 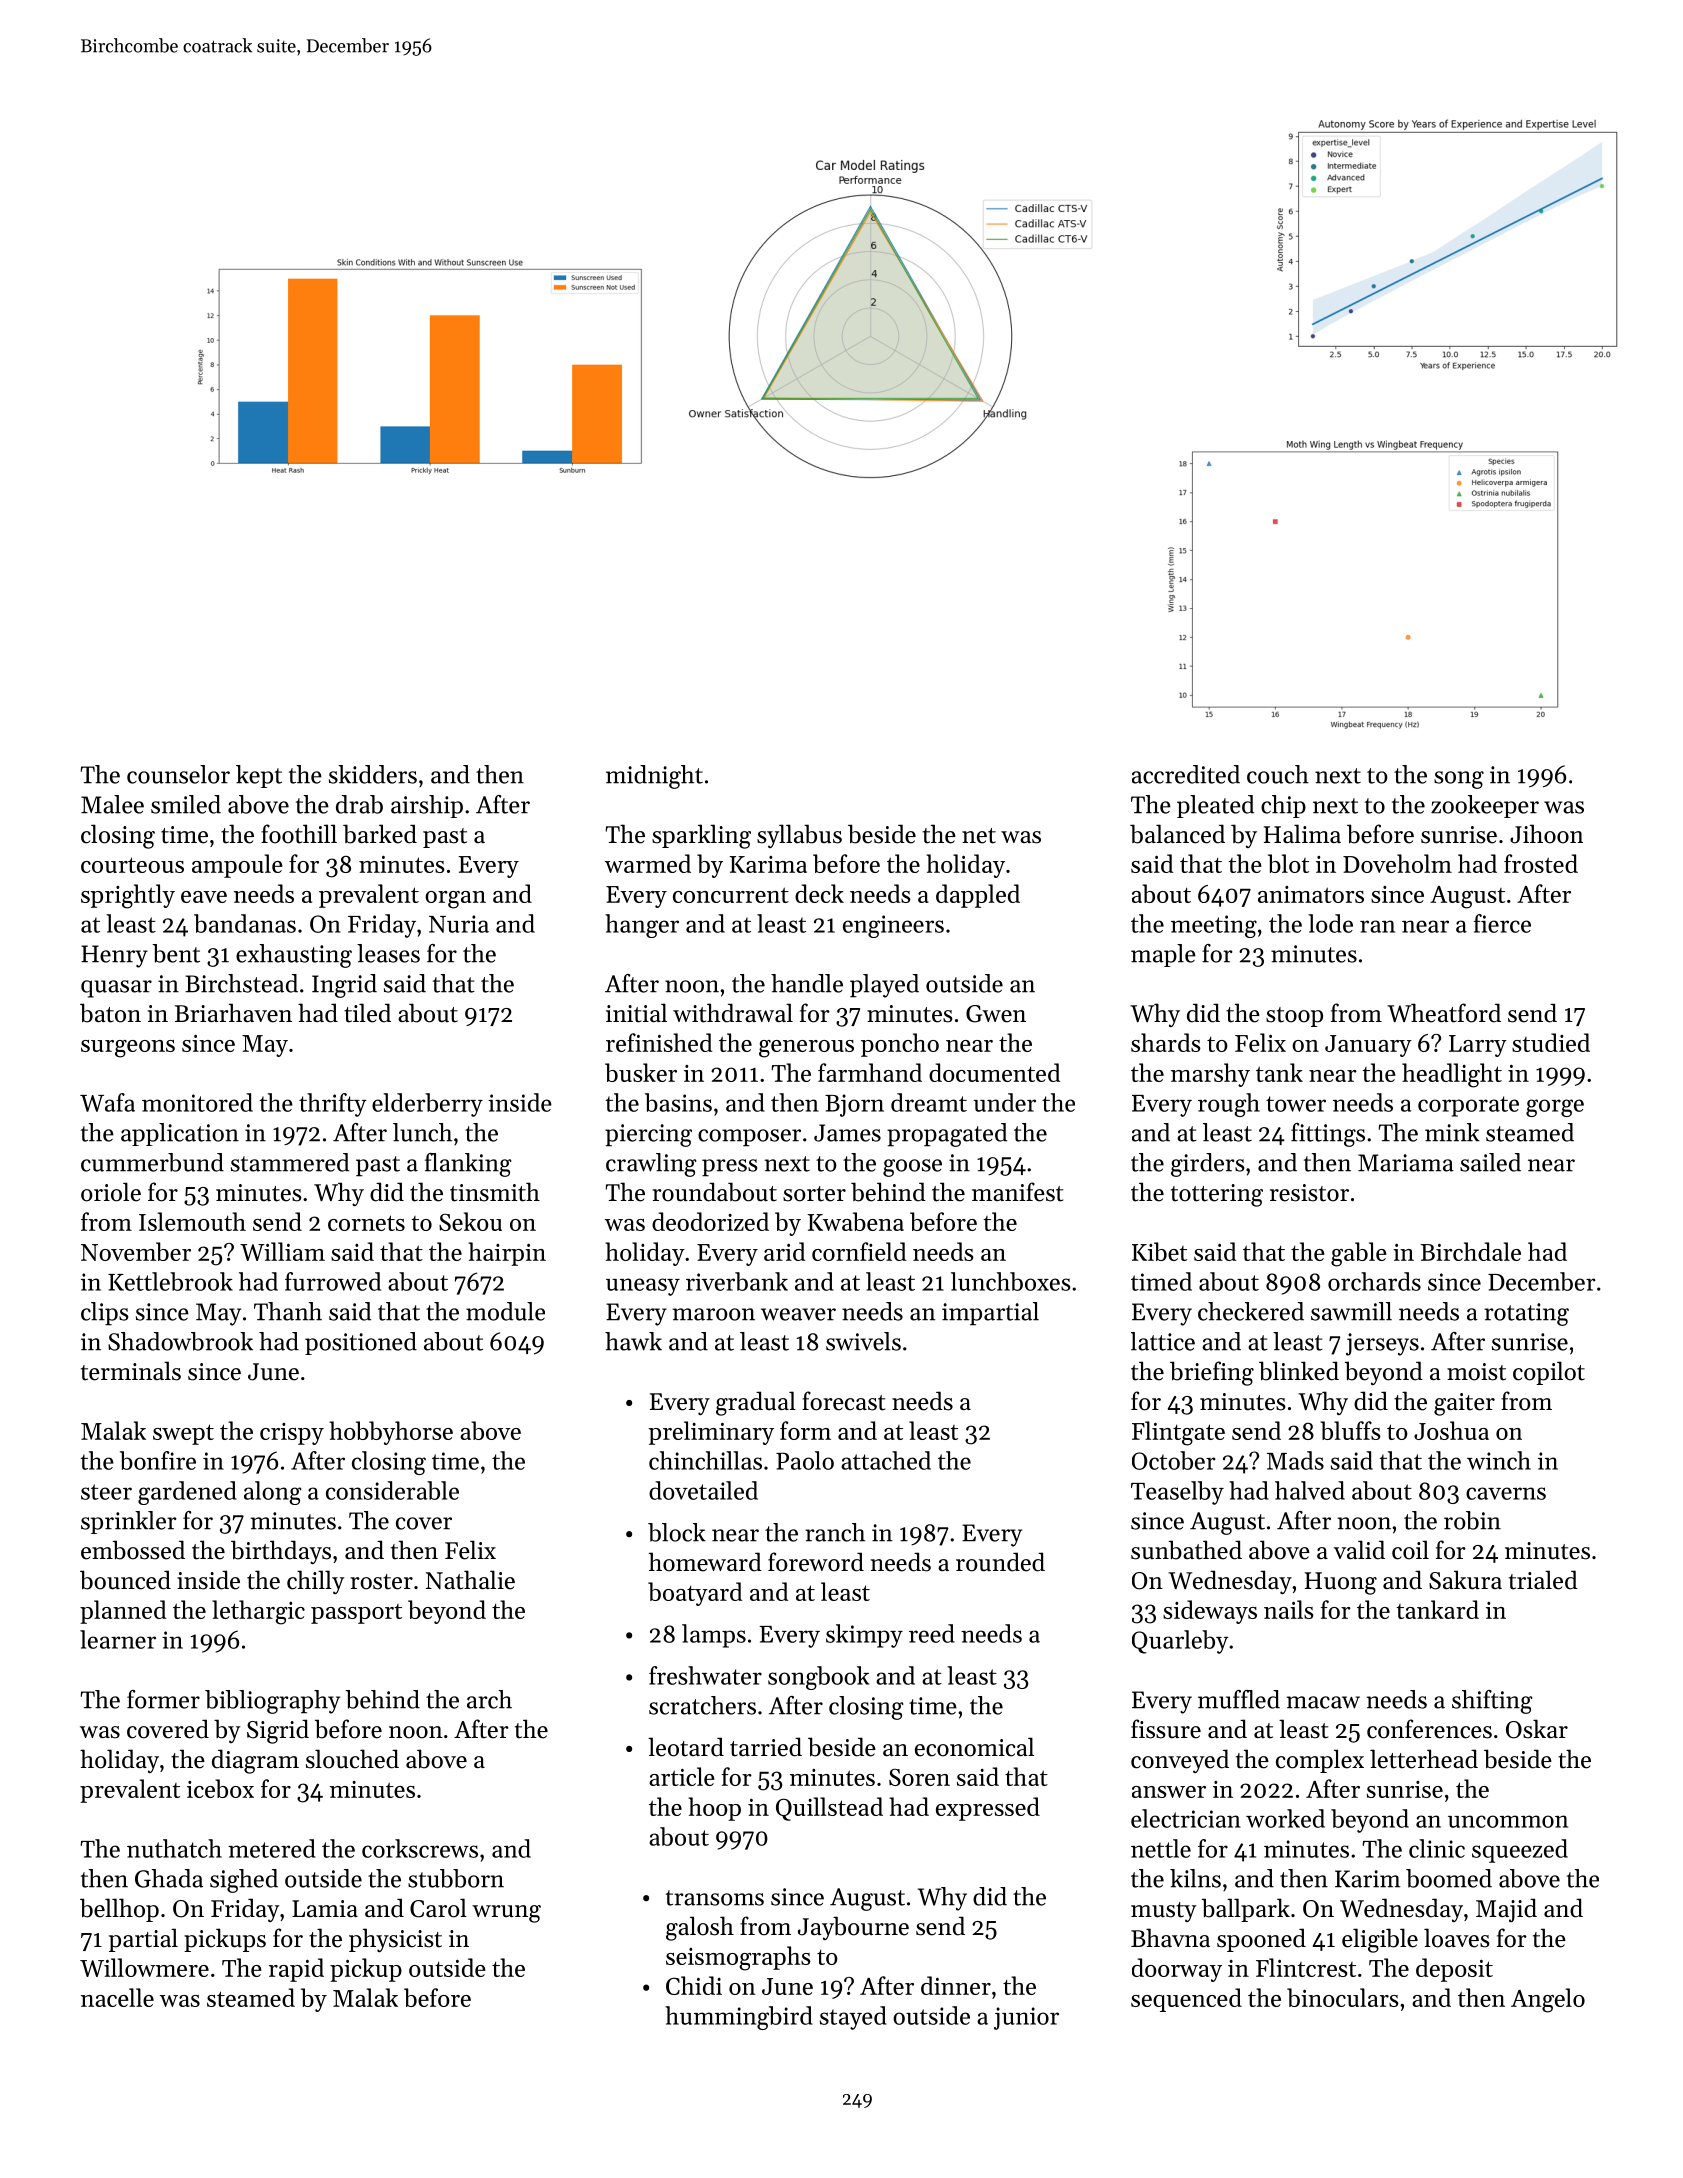 What do you see at coordinates (333, 1281) in the document?
I see `furrowed` at bounding box center [333, 1281].
